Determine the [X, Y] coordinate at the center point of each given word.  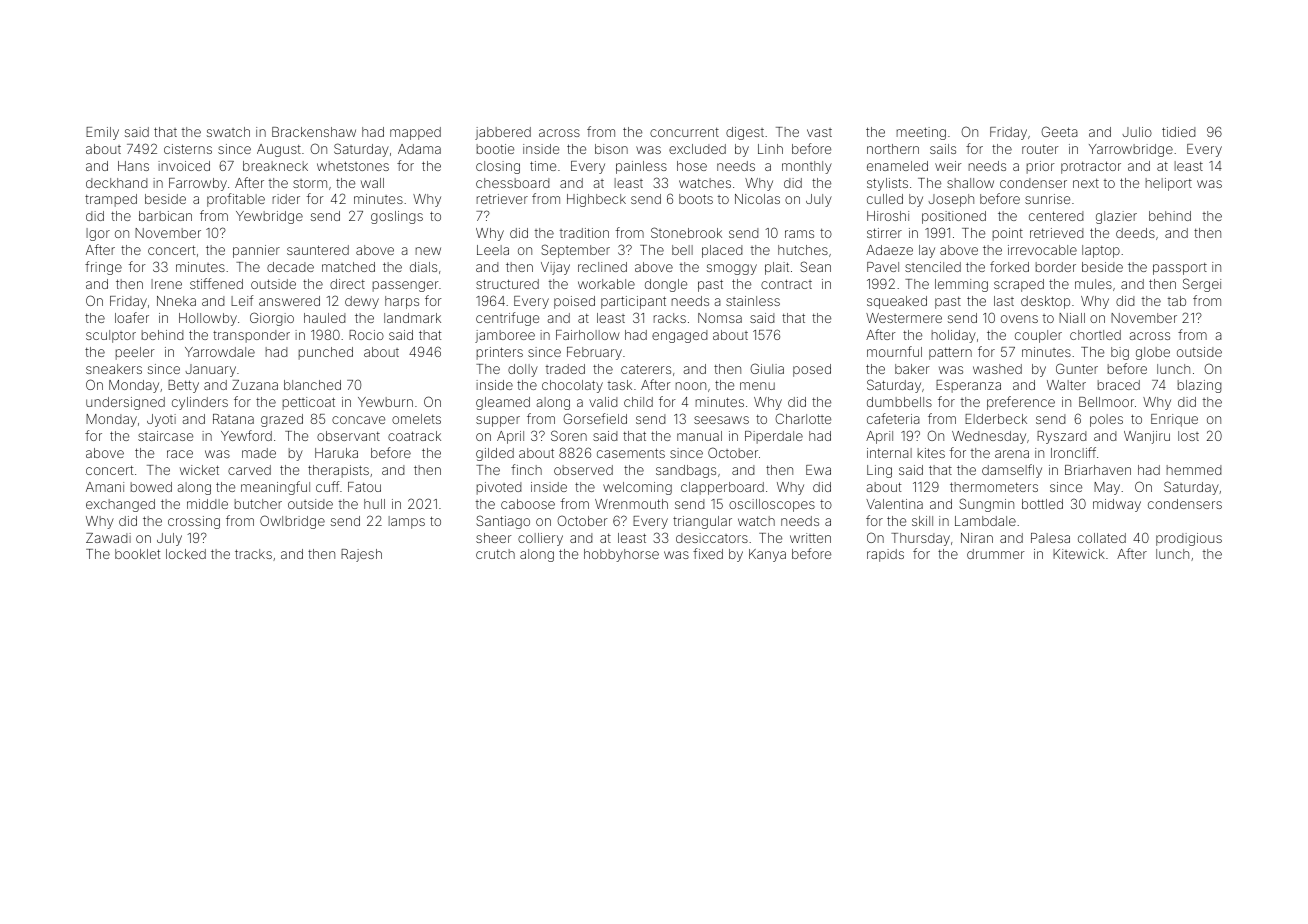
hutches [803, 250]
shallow [970, 183]
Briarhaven [1098, 470]
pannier [256, 251]
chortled [1095, 335]
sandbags [686, 471]
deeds [1135, 233]
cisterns [188, 149]
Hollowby [208, 319]
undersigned [125, 403]
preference [1021, 403]
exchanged [120, 505]
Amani [105, 487]
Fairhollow [588, 335]
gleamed [503, 403]
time [543, 166]
